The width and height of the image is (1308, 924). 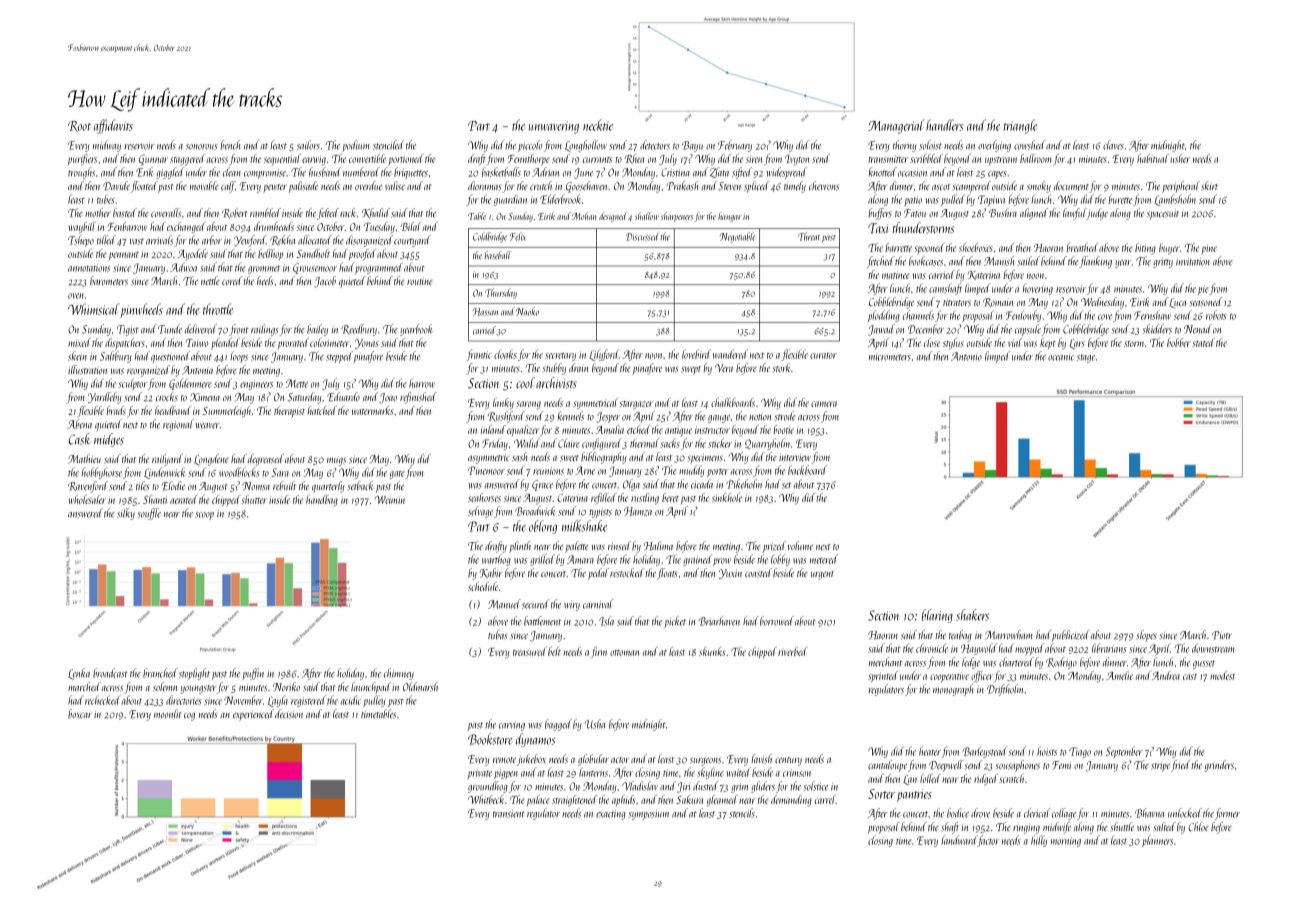 What do you see at coordinates (1213, 648) in the image?
I see `downstream` at bounding box center [1213, 648].
